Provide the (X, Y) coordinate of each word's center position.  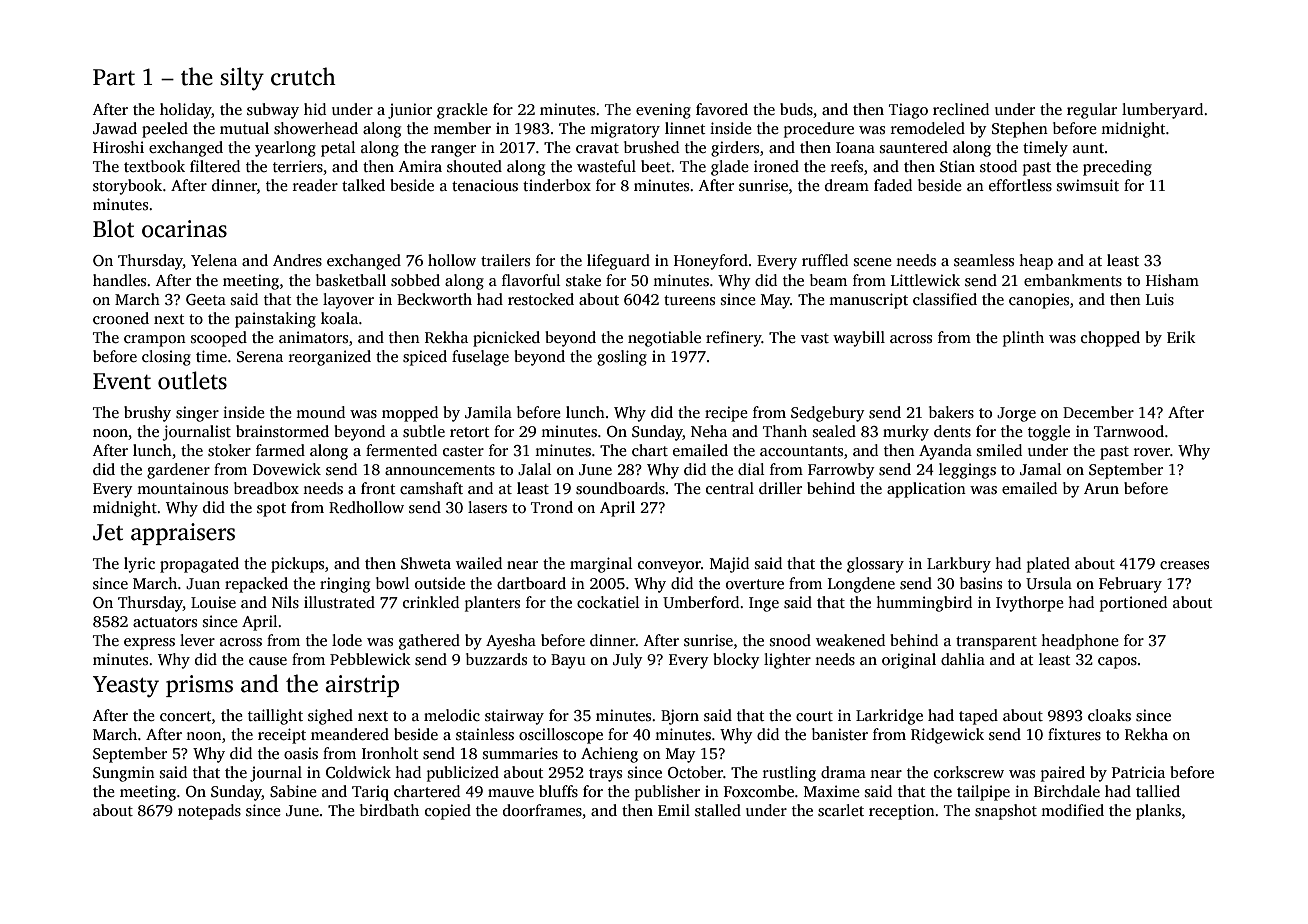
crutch (303, 76)
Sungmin (124, 774)
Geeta (206, 299)
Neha (709, 431)
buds (796, 109)
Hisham (1172, 280)
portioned (1133, 604)
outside (440, 583)
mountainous (182, 488)
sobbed (415, 280)
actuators (165, 622)
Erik (1181, 337)
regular (1092, 111)
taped (978, 717)
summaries (520, 753)
